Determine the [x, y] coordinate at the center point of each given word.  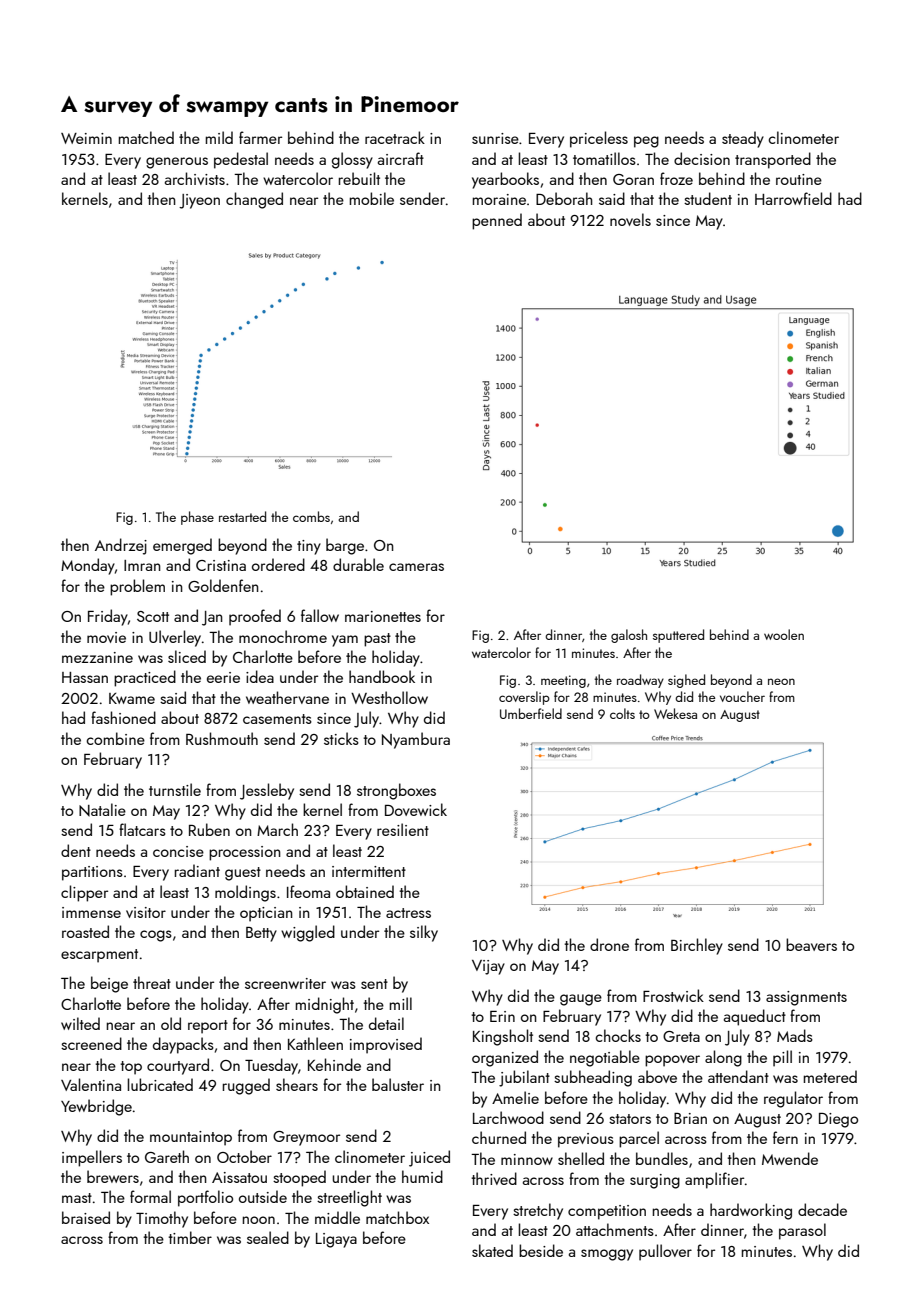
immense [91, 912]
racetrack [395, 137]
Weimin [86, 138]
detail [386, 1023]
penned [497, 221]
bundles [662, 1158]
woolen [784, 634]
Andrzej [121, 546]
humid [422, 1176]
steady [743, 139]
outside [263, 1196]
